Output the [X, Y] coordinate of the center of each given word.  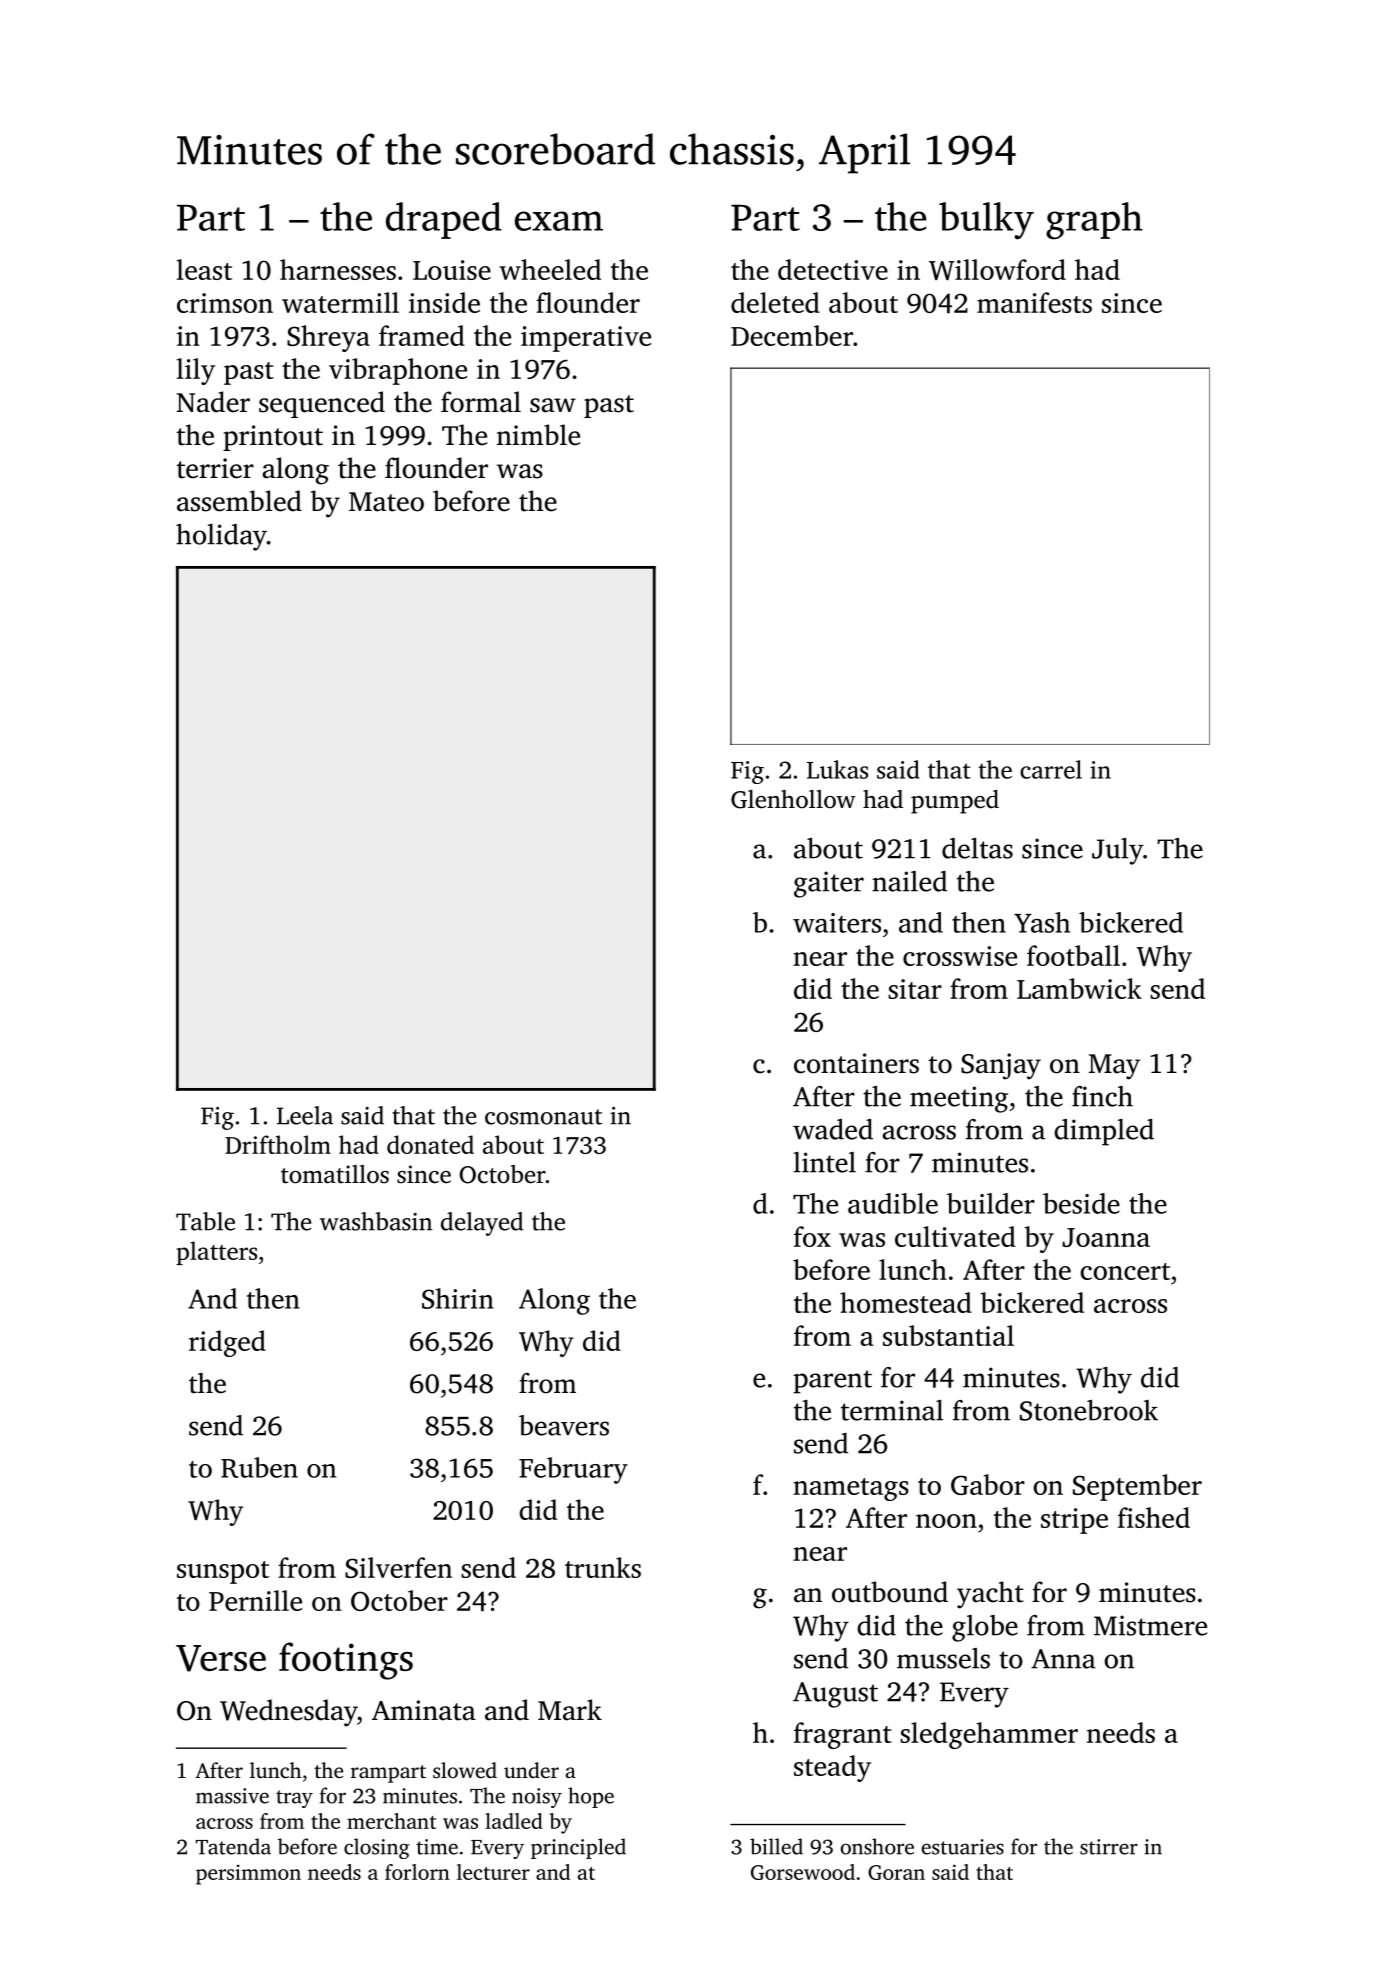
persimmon [248, 1874]
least [204, 269]
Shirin [458, 1298]
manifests [1034, 302]
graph [1094, 221]
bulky [986, 221]
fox [812, 1236]
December [792, 335]
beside [1081, 1203]
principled [578, 1848]
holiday [221, 537]
